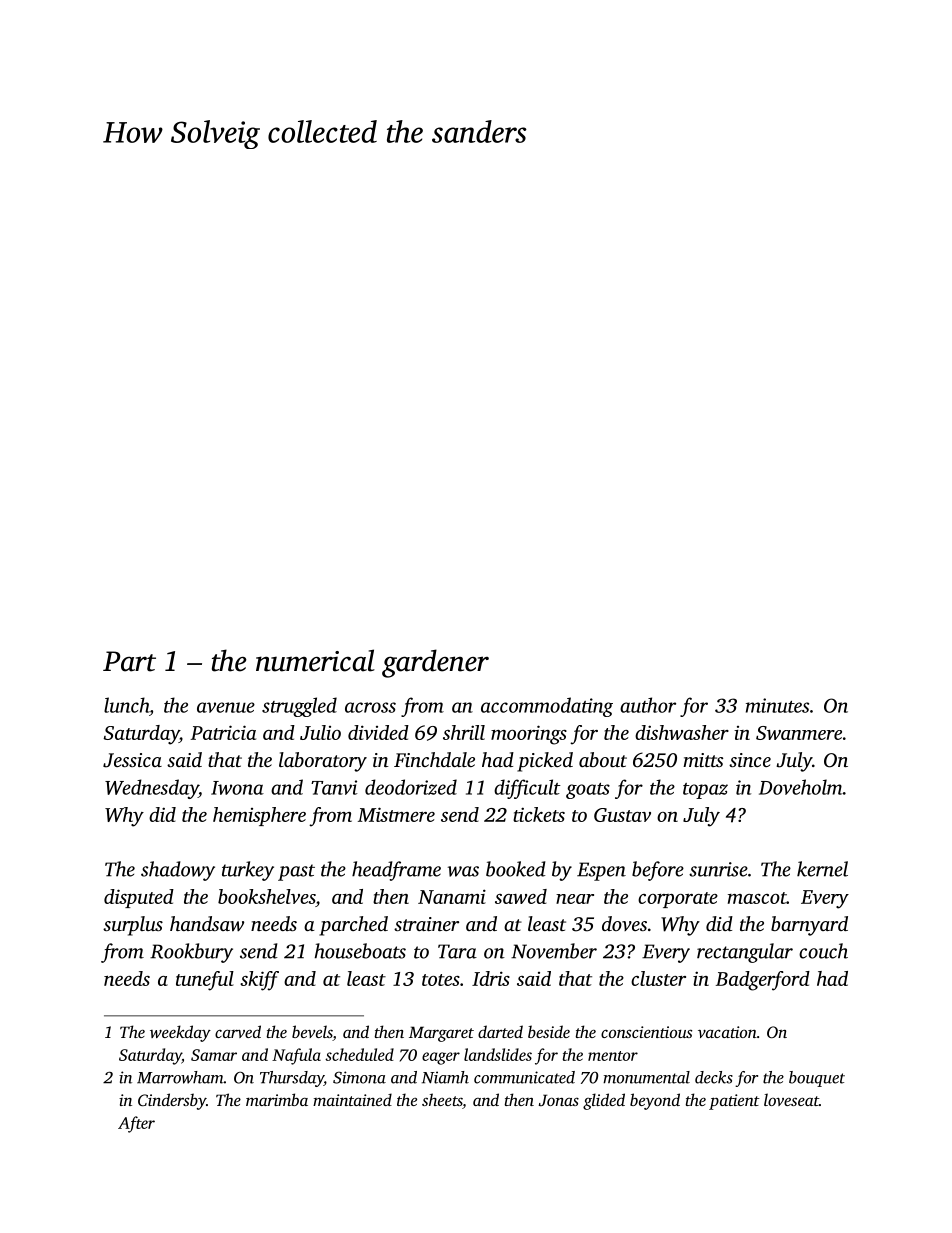  Describe the element at coordinates (527, 789) in the screenshot. I see `difficult` at that location.
